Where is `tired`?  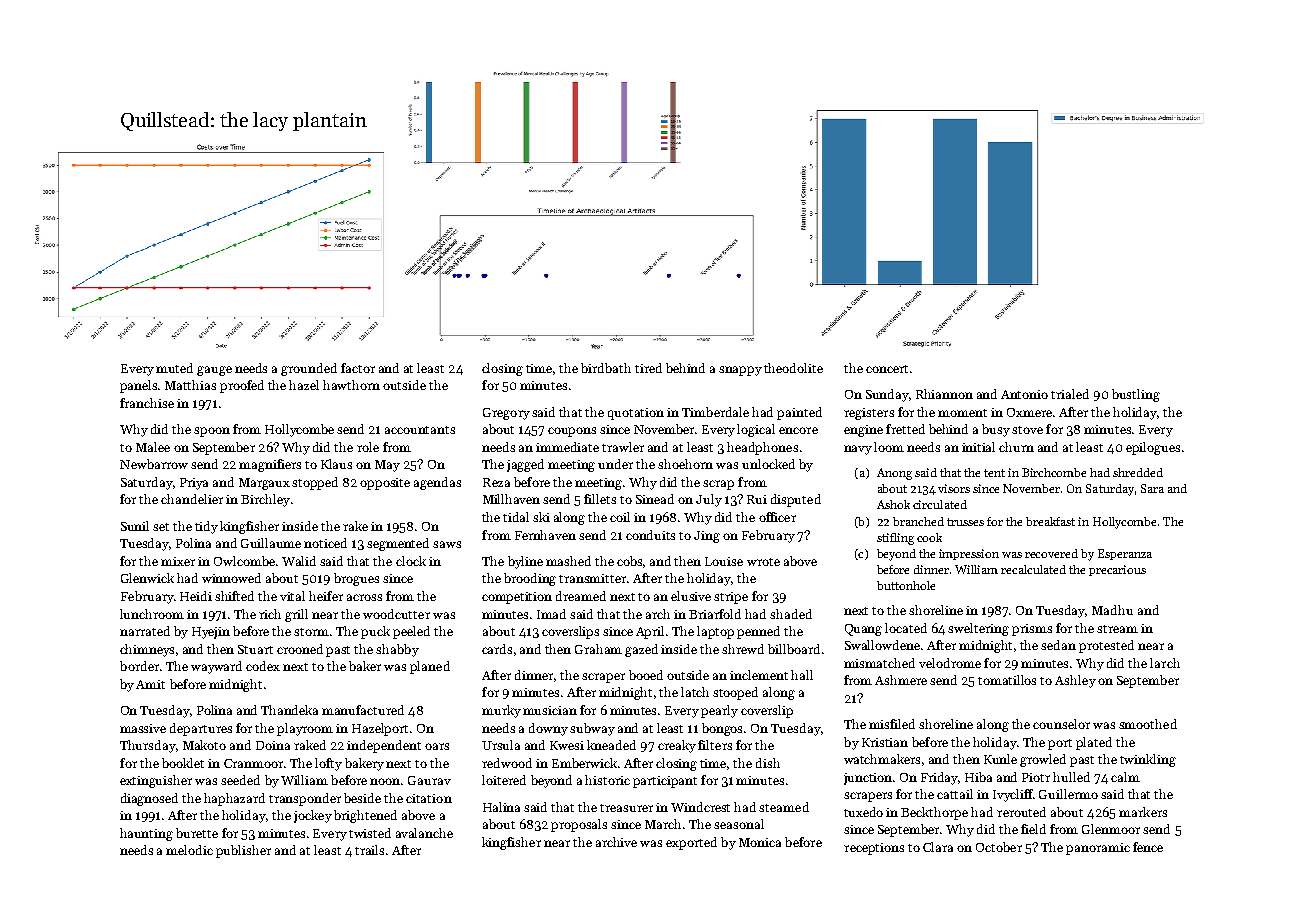 tired is located at coordinates (648, 368).
